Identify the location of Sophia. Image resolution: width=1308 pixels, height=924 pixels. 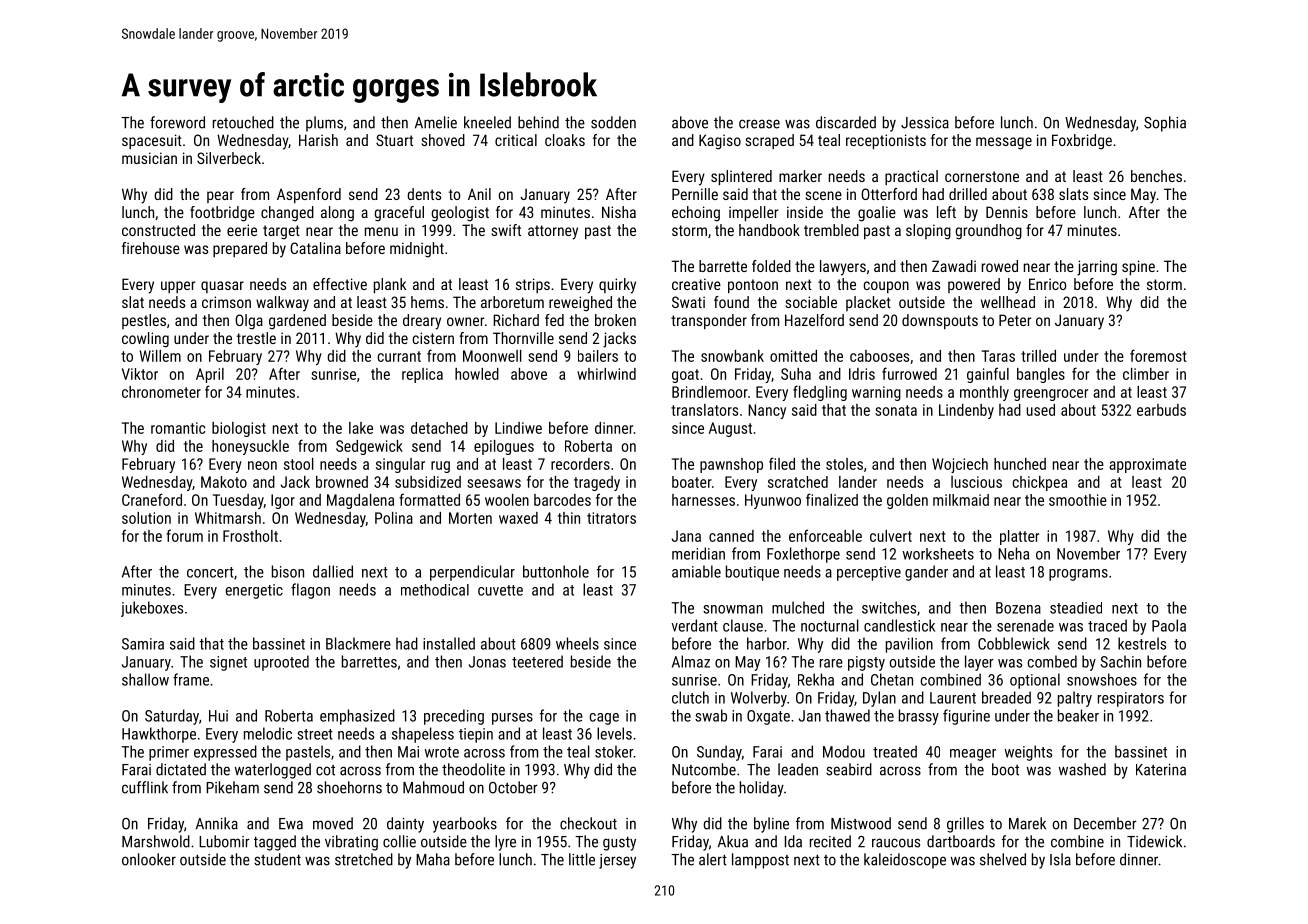
(1165, 124).
